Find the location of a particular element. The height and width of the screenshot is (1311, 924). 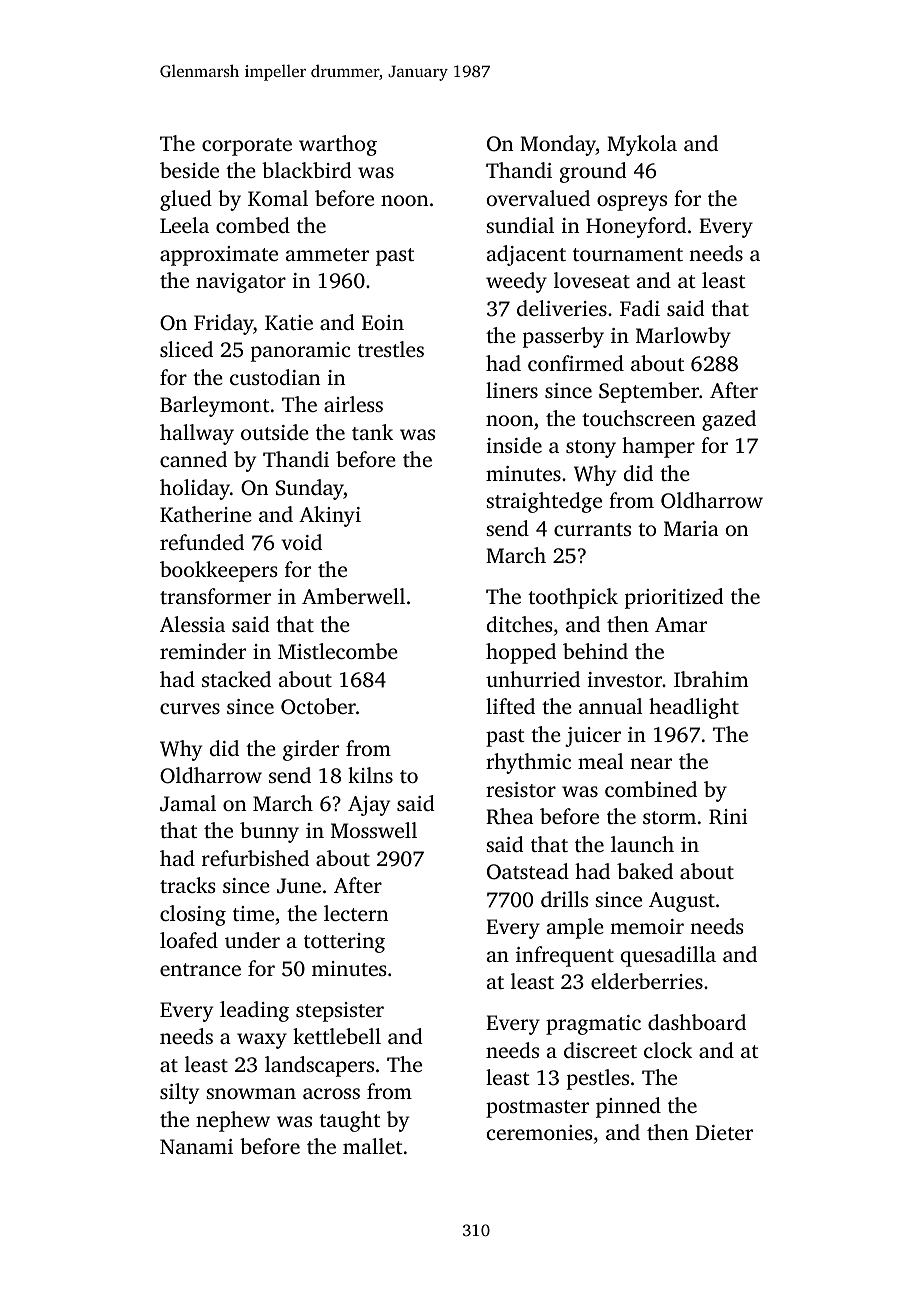

weedy is located at coordinates (516, 282).
